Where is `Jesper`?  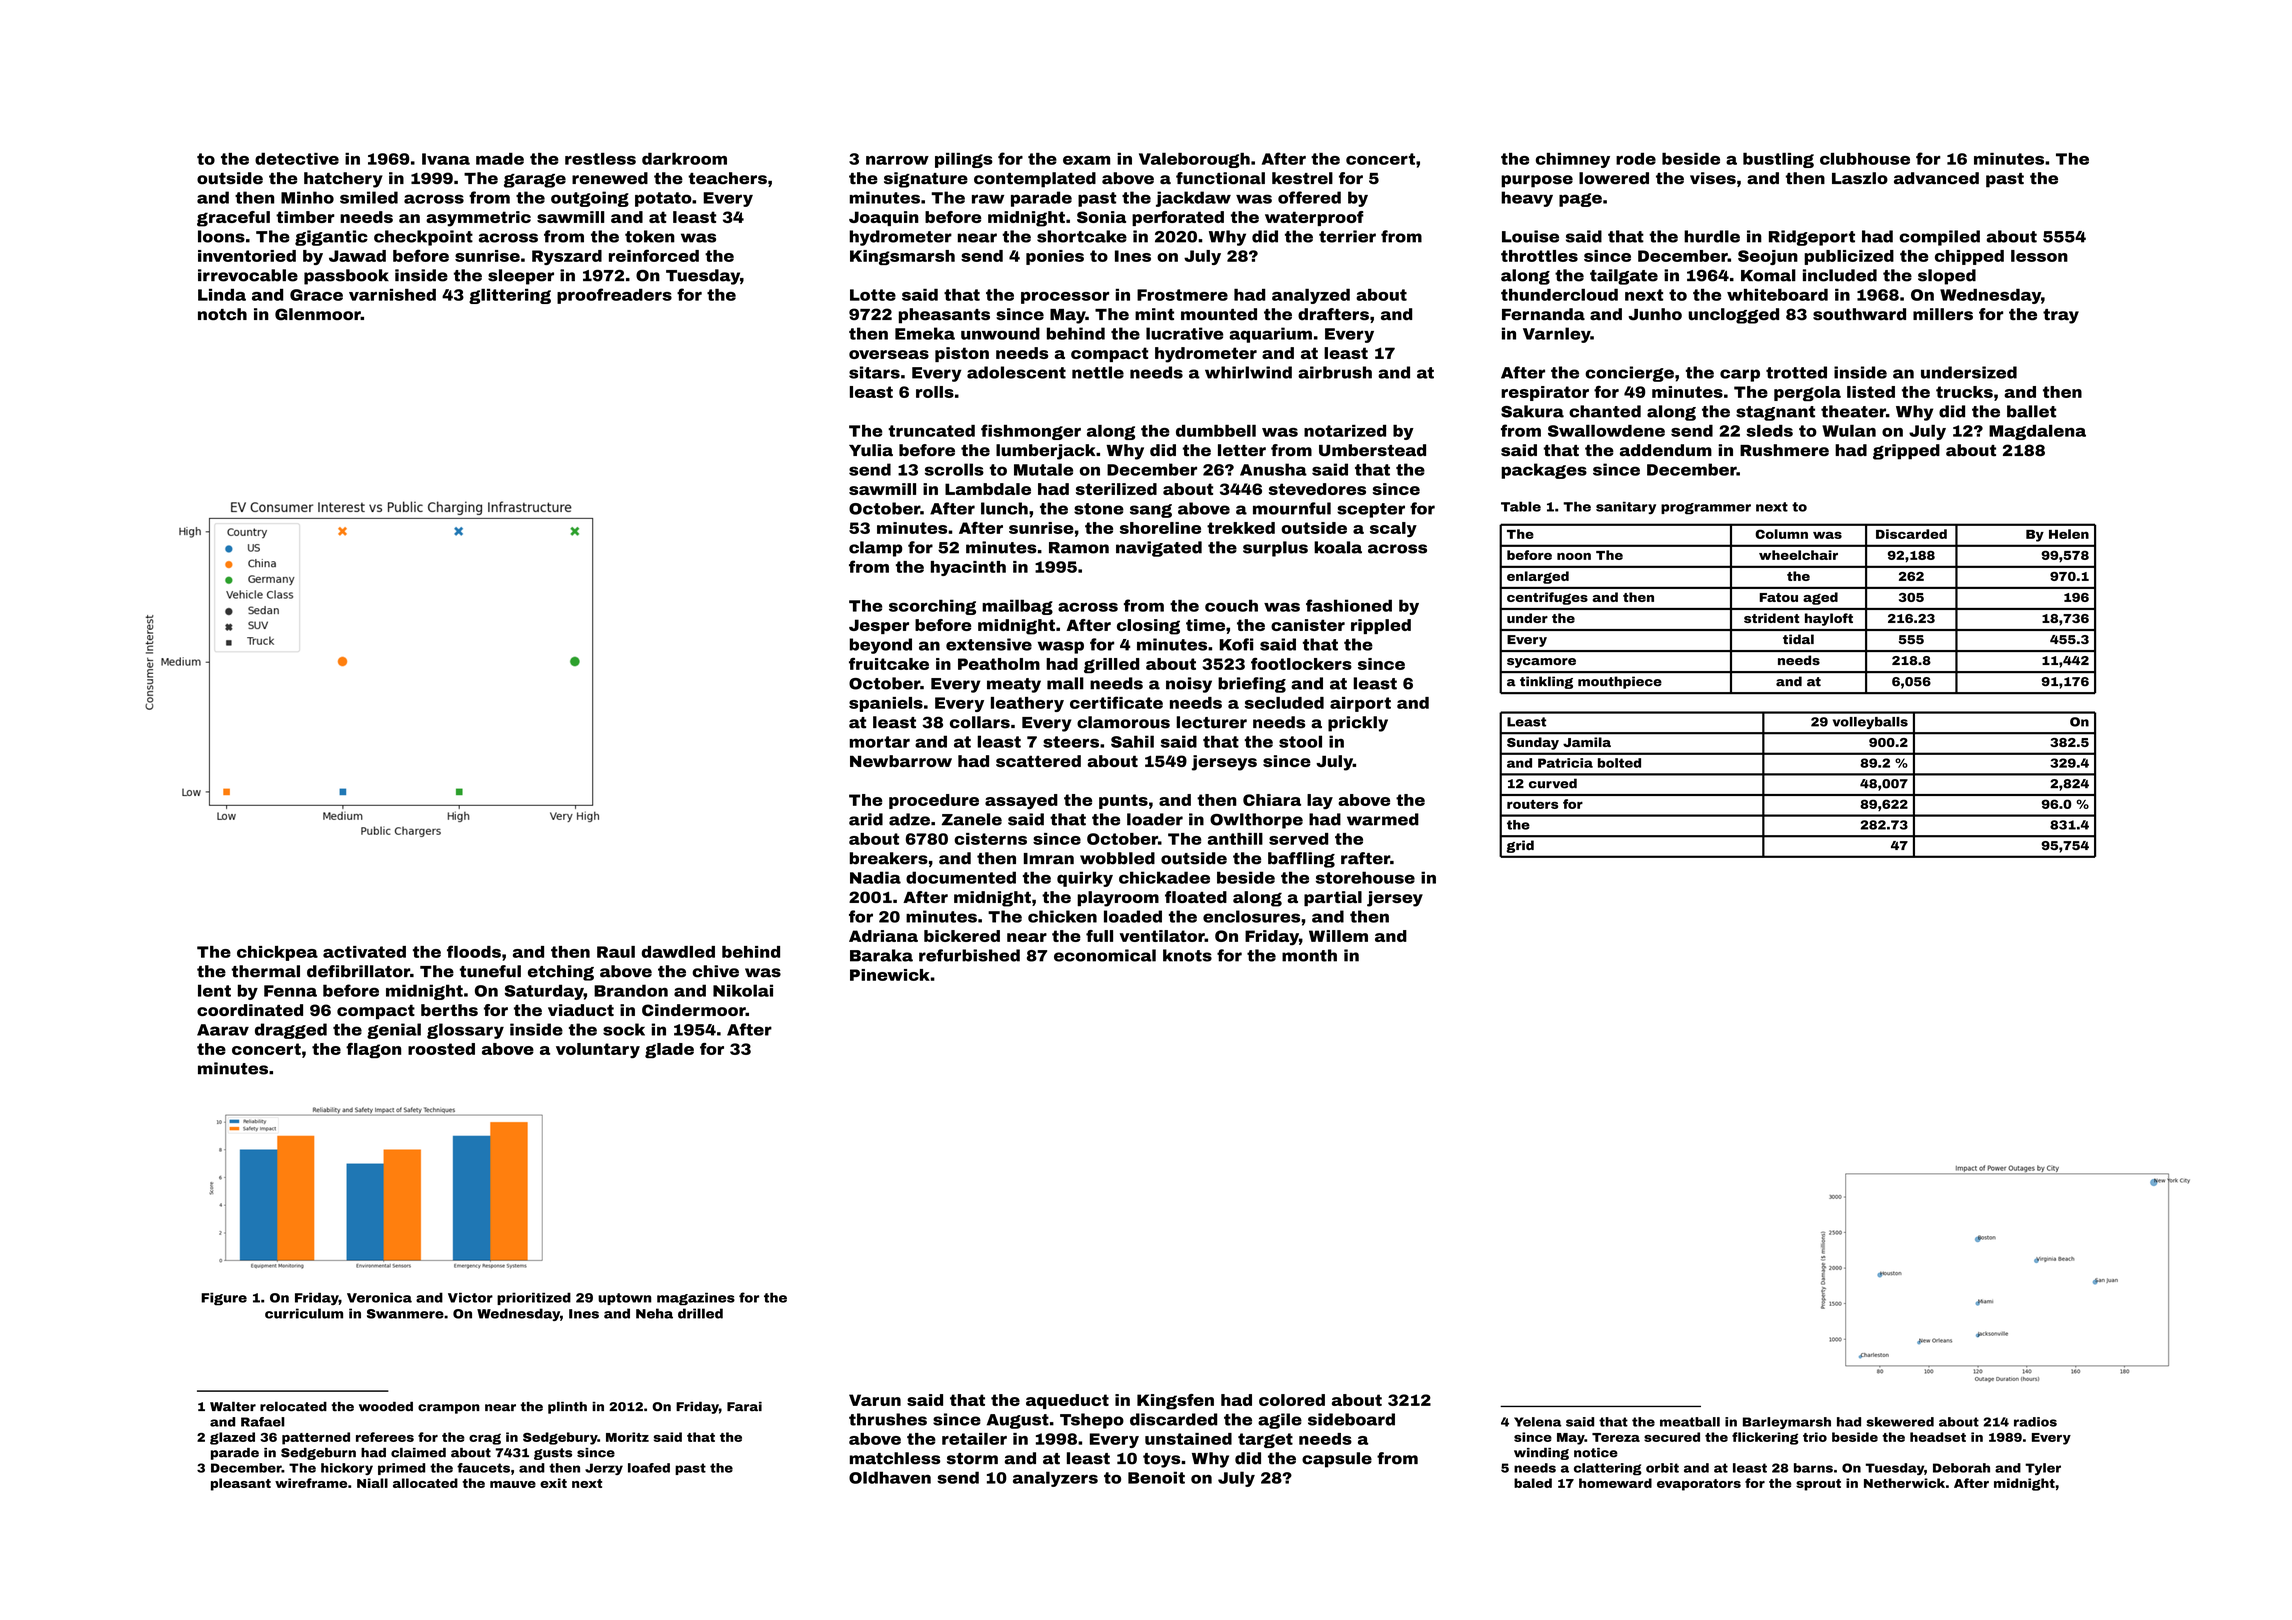
Jesper is located at coordinates (879, 626).
